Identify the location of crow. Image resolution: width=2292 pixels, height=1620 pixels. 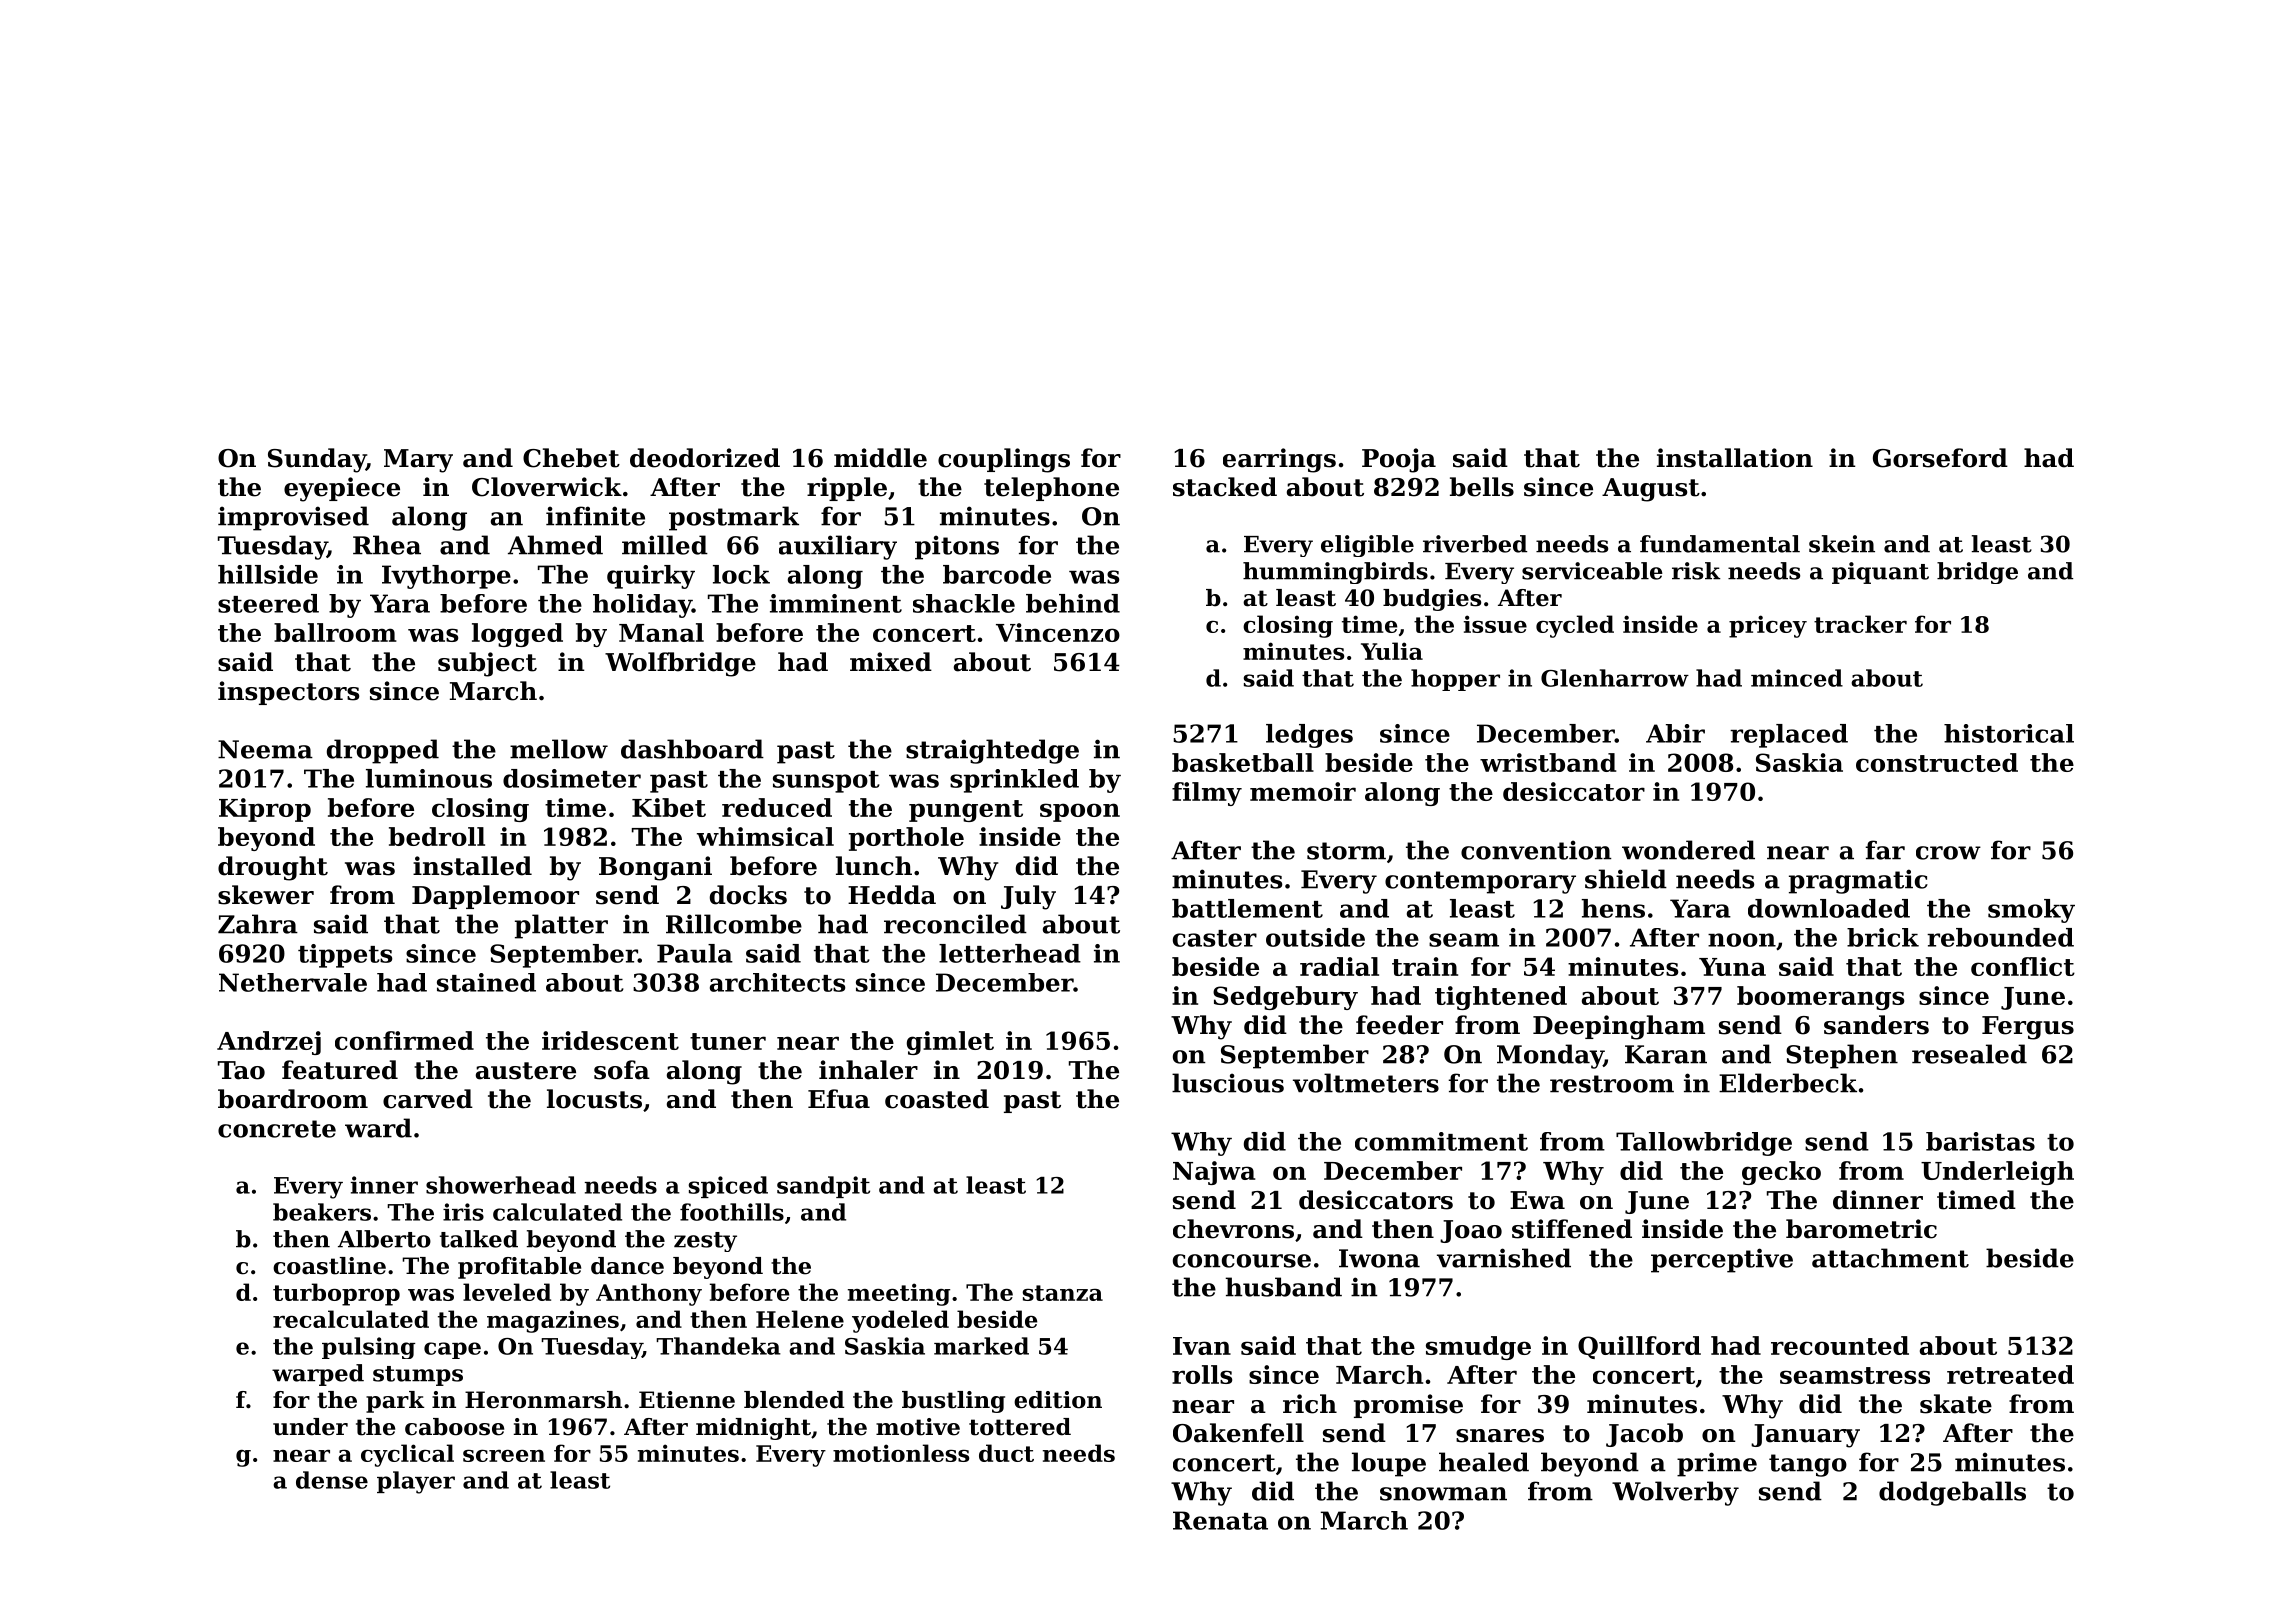
(1948, 853).
